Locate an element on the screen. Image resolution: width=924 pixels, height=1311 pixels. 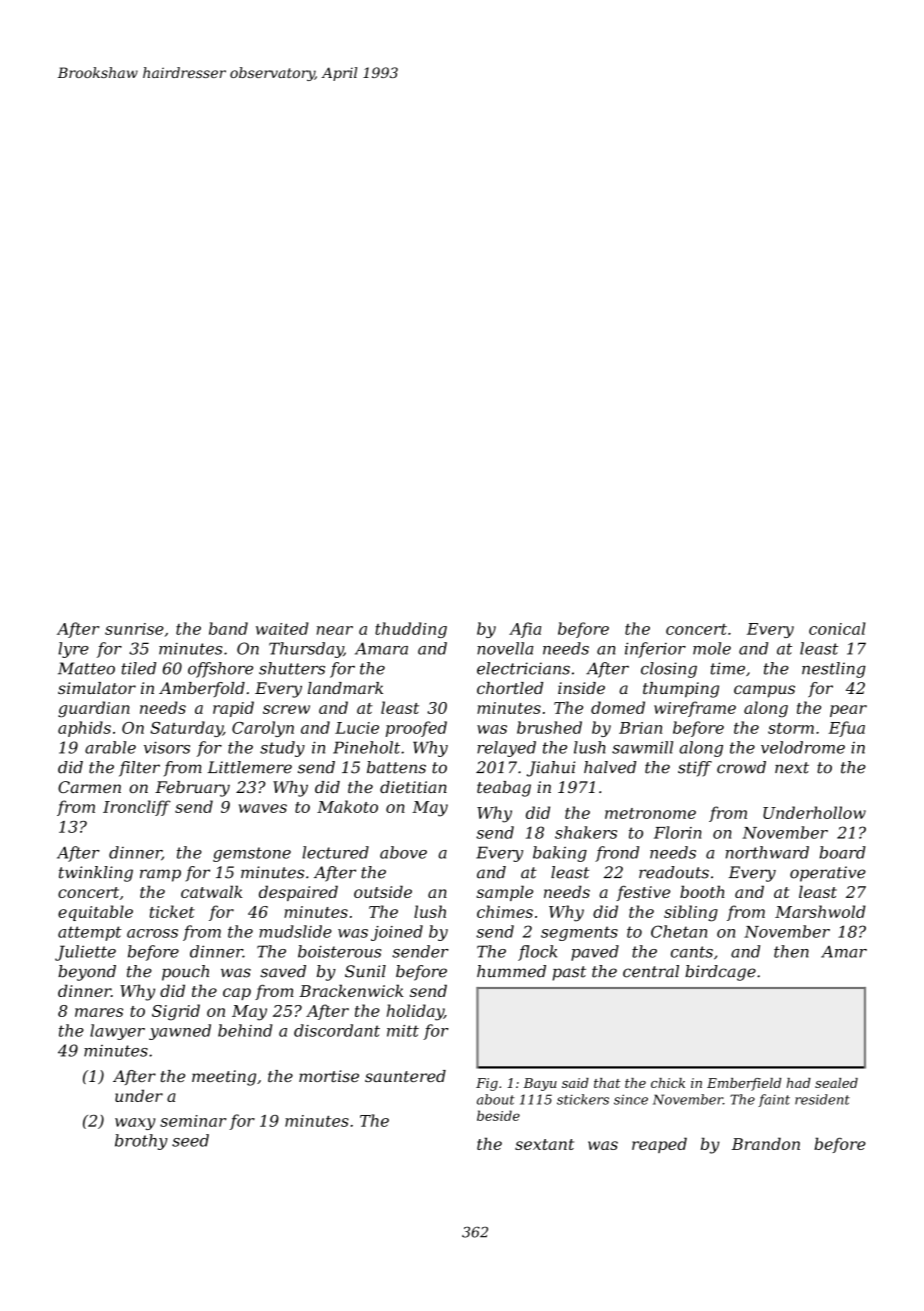
then is located at coordinates (791, 951).
